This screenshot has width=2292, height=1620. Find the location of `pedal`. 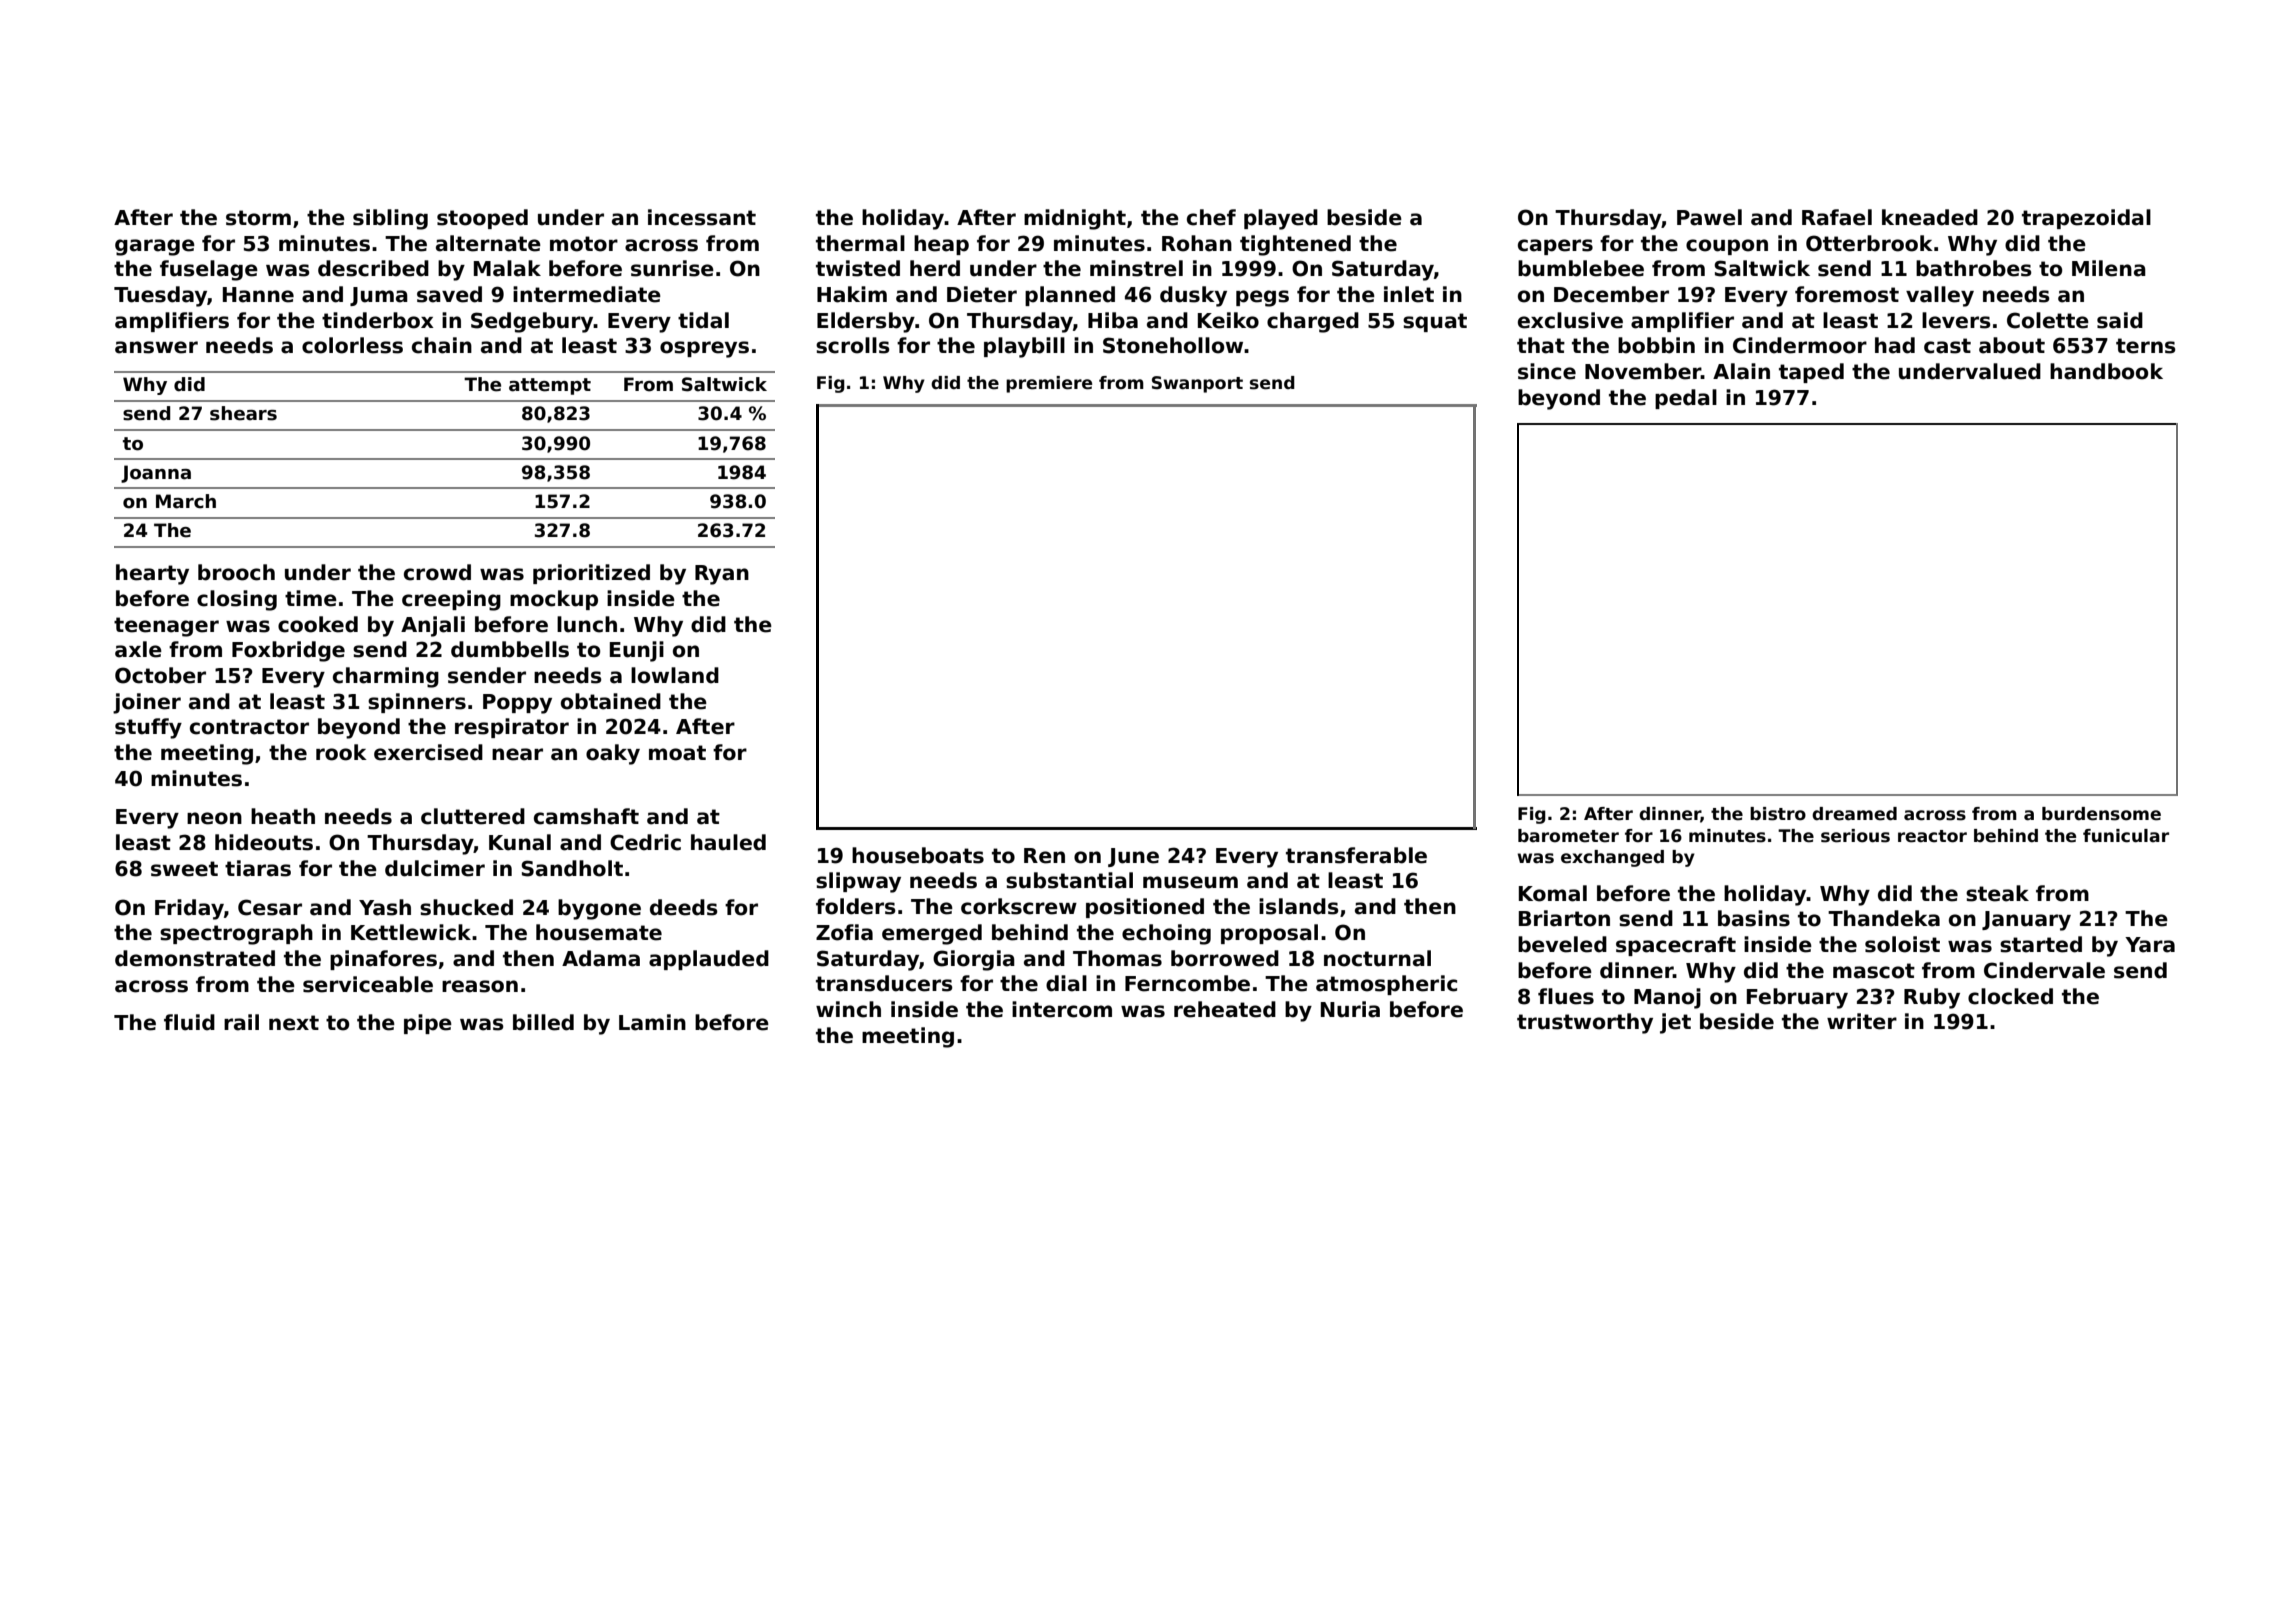

pedal is located at coordinates (1686, 399).
